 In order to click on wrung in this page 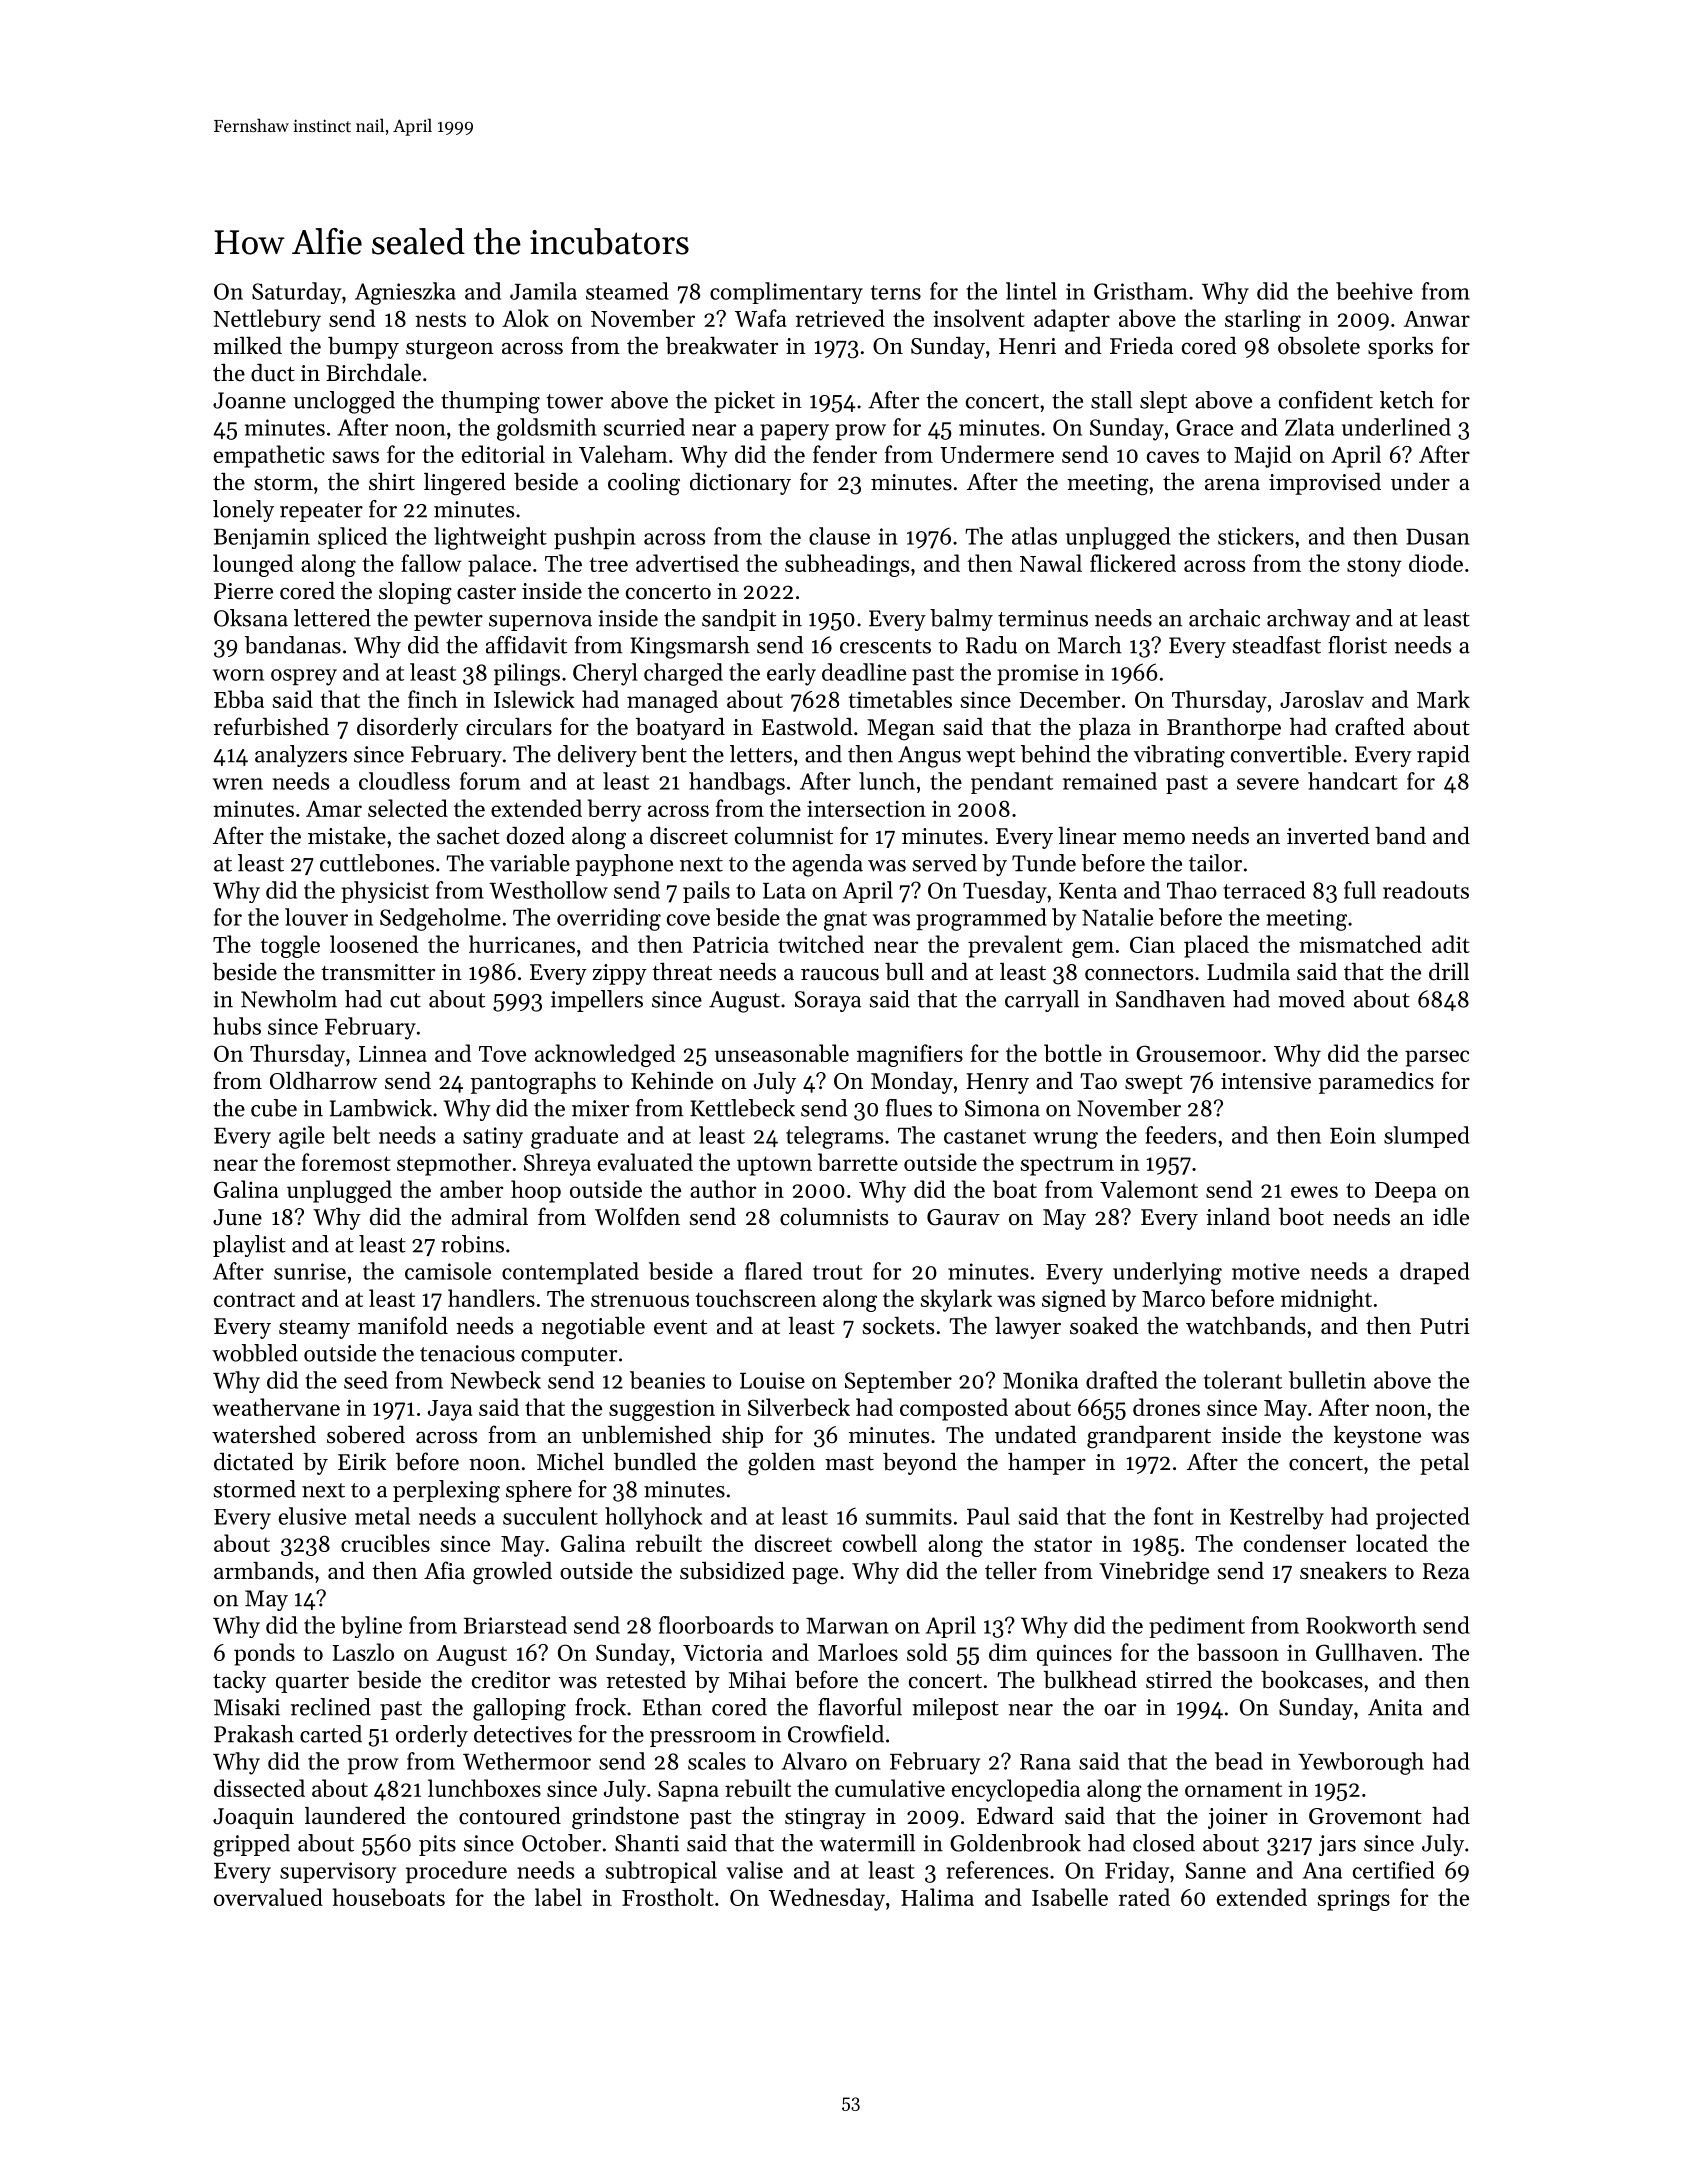, I will do `click(1065, 1140)`.
